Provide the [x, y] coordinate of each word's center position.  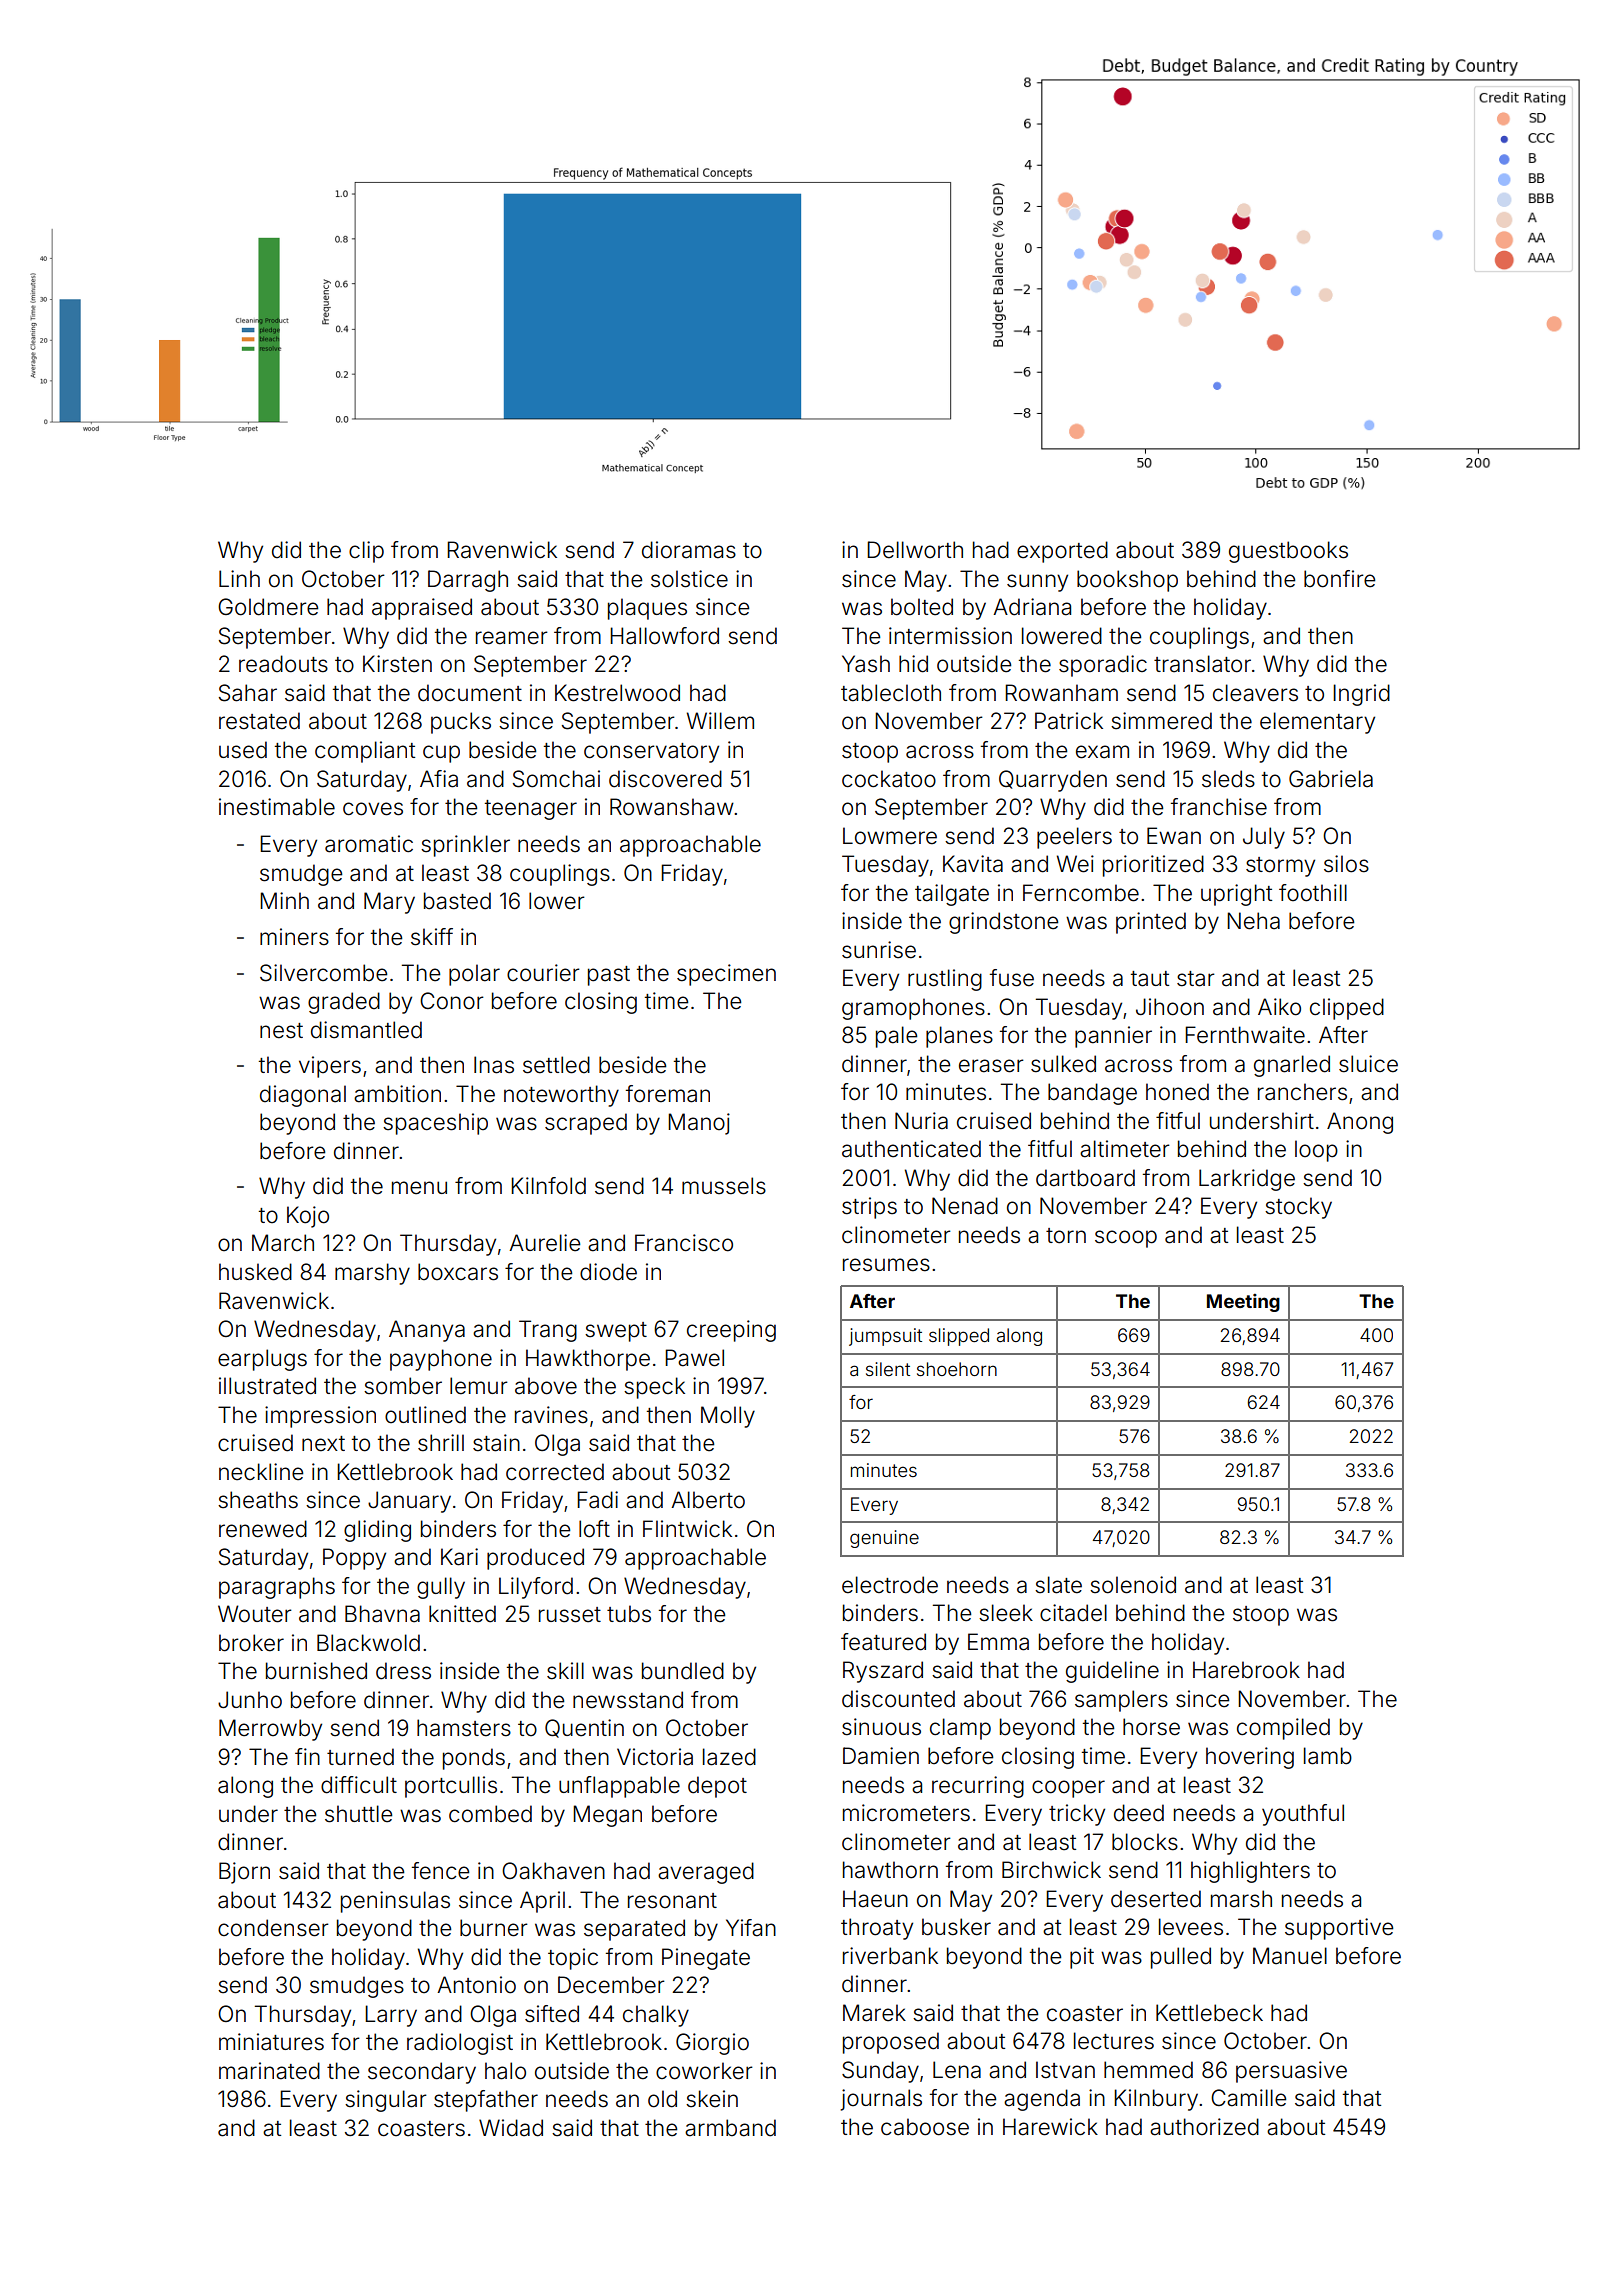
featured [883, 1642]
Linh [239, 578]
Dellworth [915, 550]
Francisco [684, 1243]
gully [441, 1588]
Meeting [1243, 1303]
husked [255, 1272]
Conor [452, 1001]
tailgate [952, 895]
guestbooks [1288, 552]
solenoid [1133, 1585]
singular [386, 2101]
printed [1151, 923]
